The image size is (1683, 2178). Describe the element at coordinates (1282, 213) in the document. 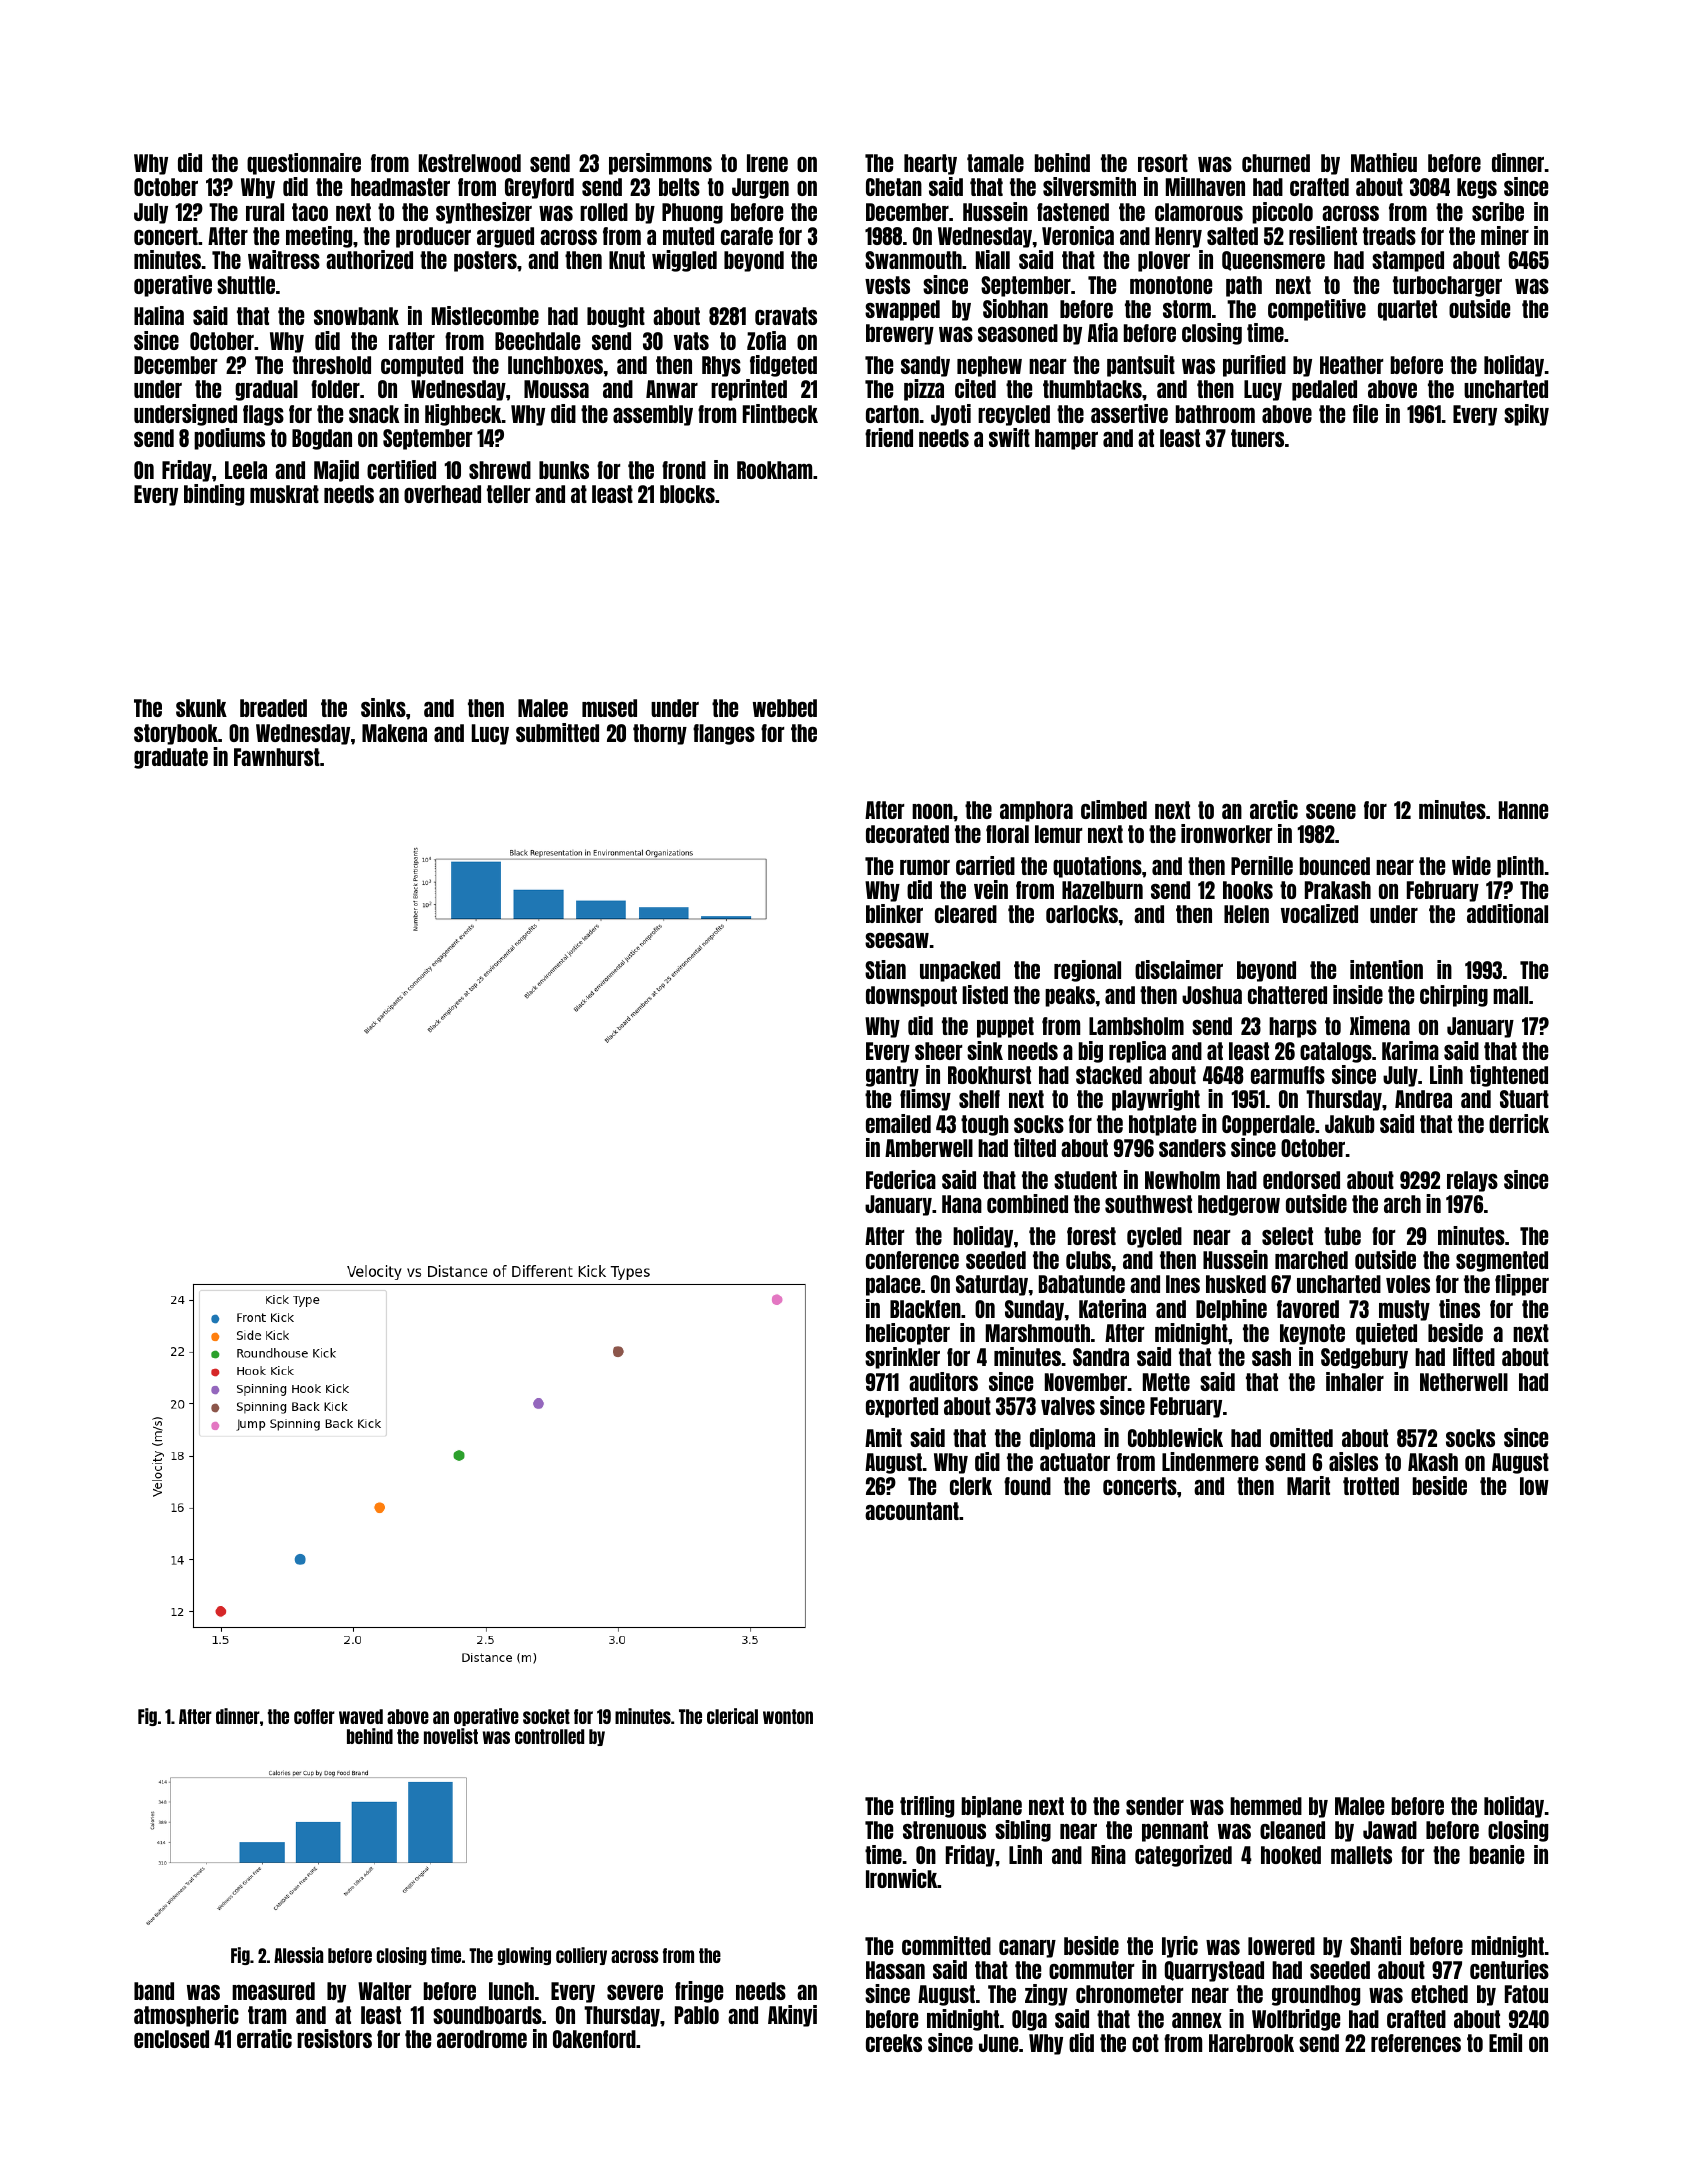

I see `piccolo` at that location.
